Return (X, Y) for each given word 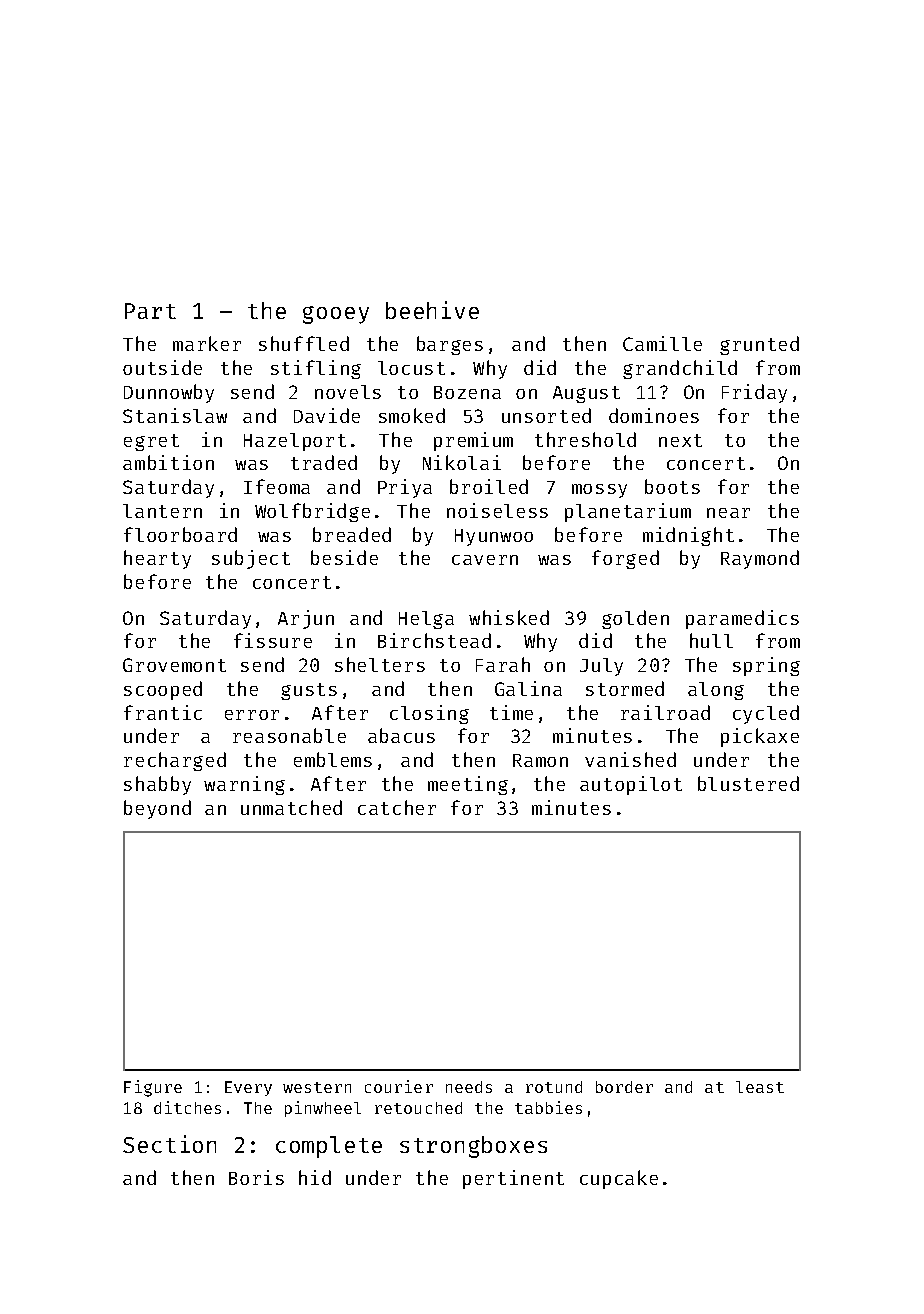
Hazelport (295, 442)
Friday (754, 393)
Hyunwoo (494, 537)
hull (711, 640)
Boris (256, 1177)
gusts (309, 691)
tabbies (548, 1107)
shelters (380, 664)
